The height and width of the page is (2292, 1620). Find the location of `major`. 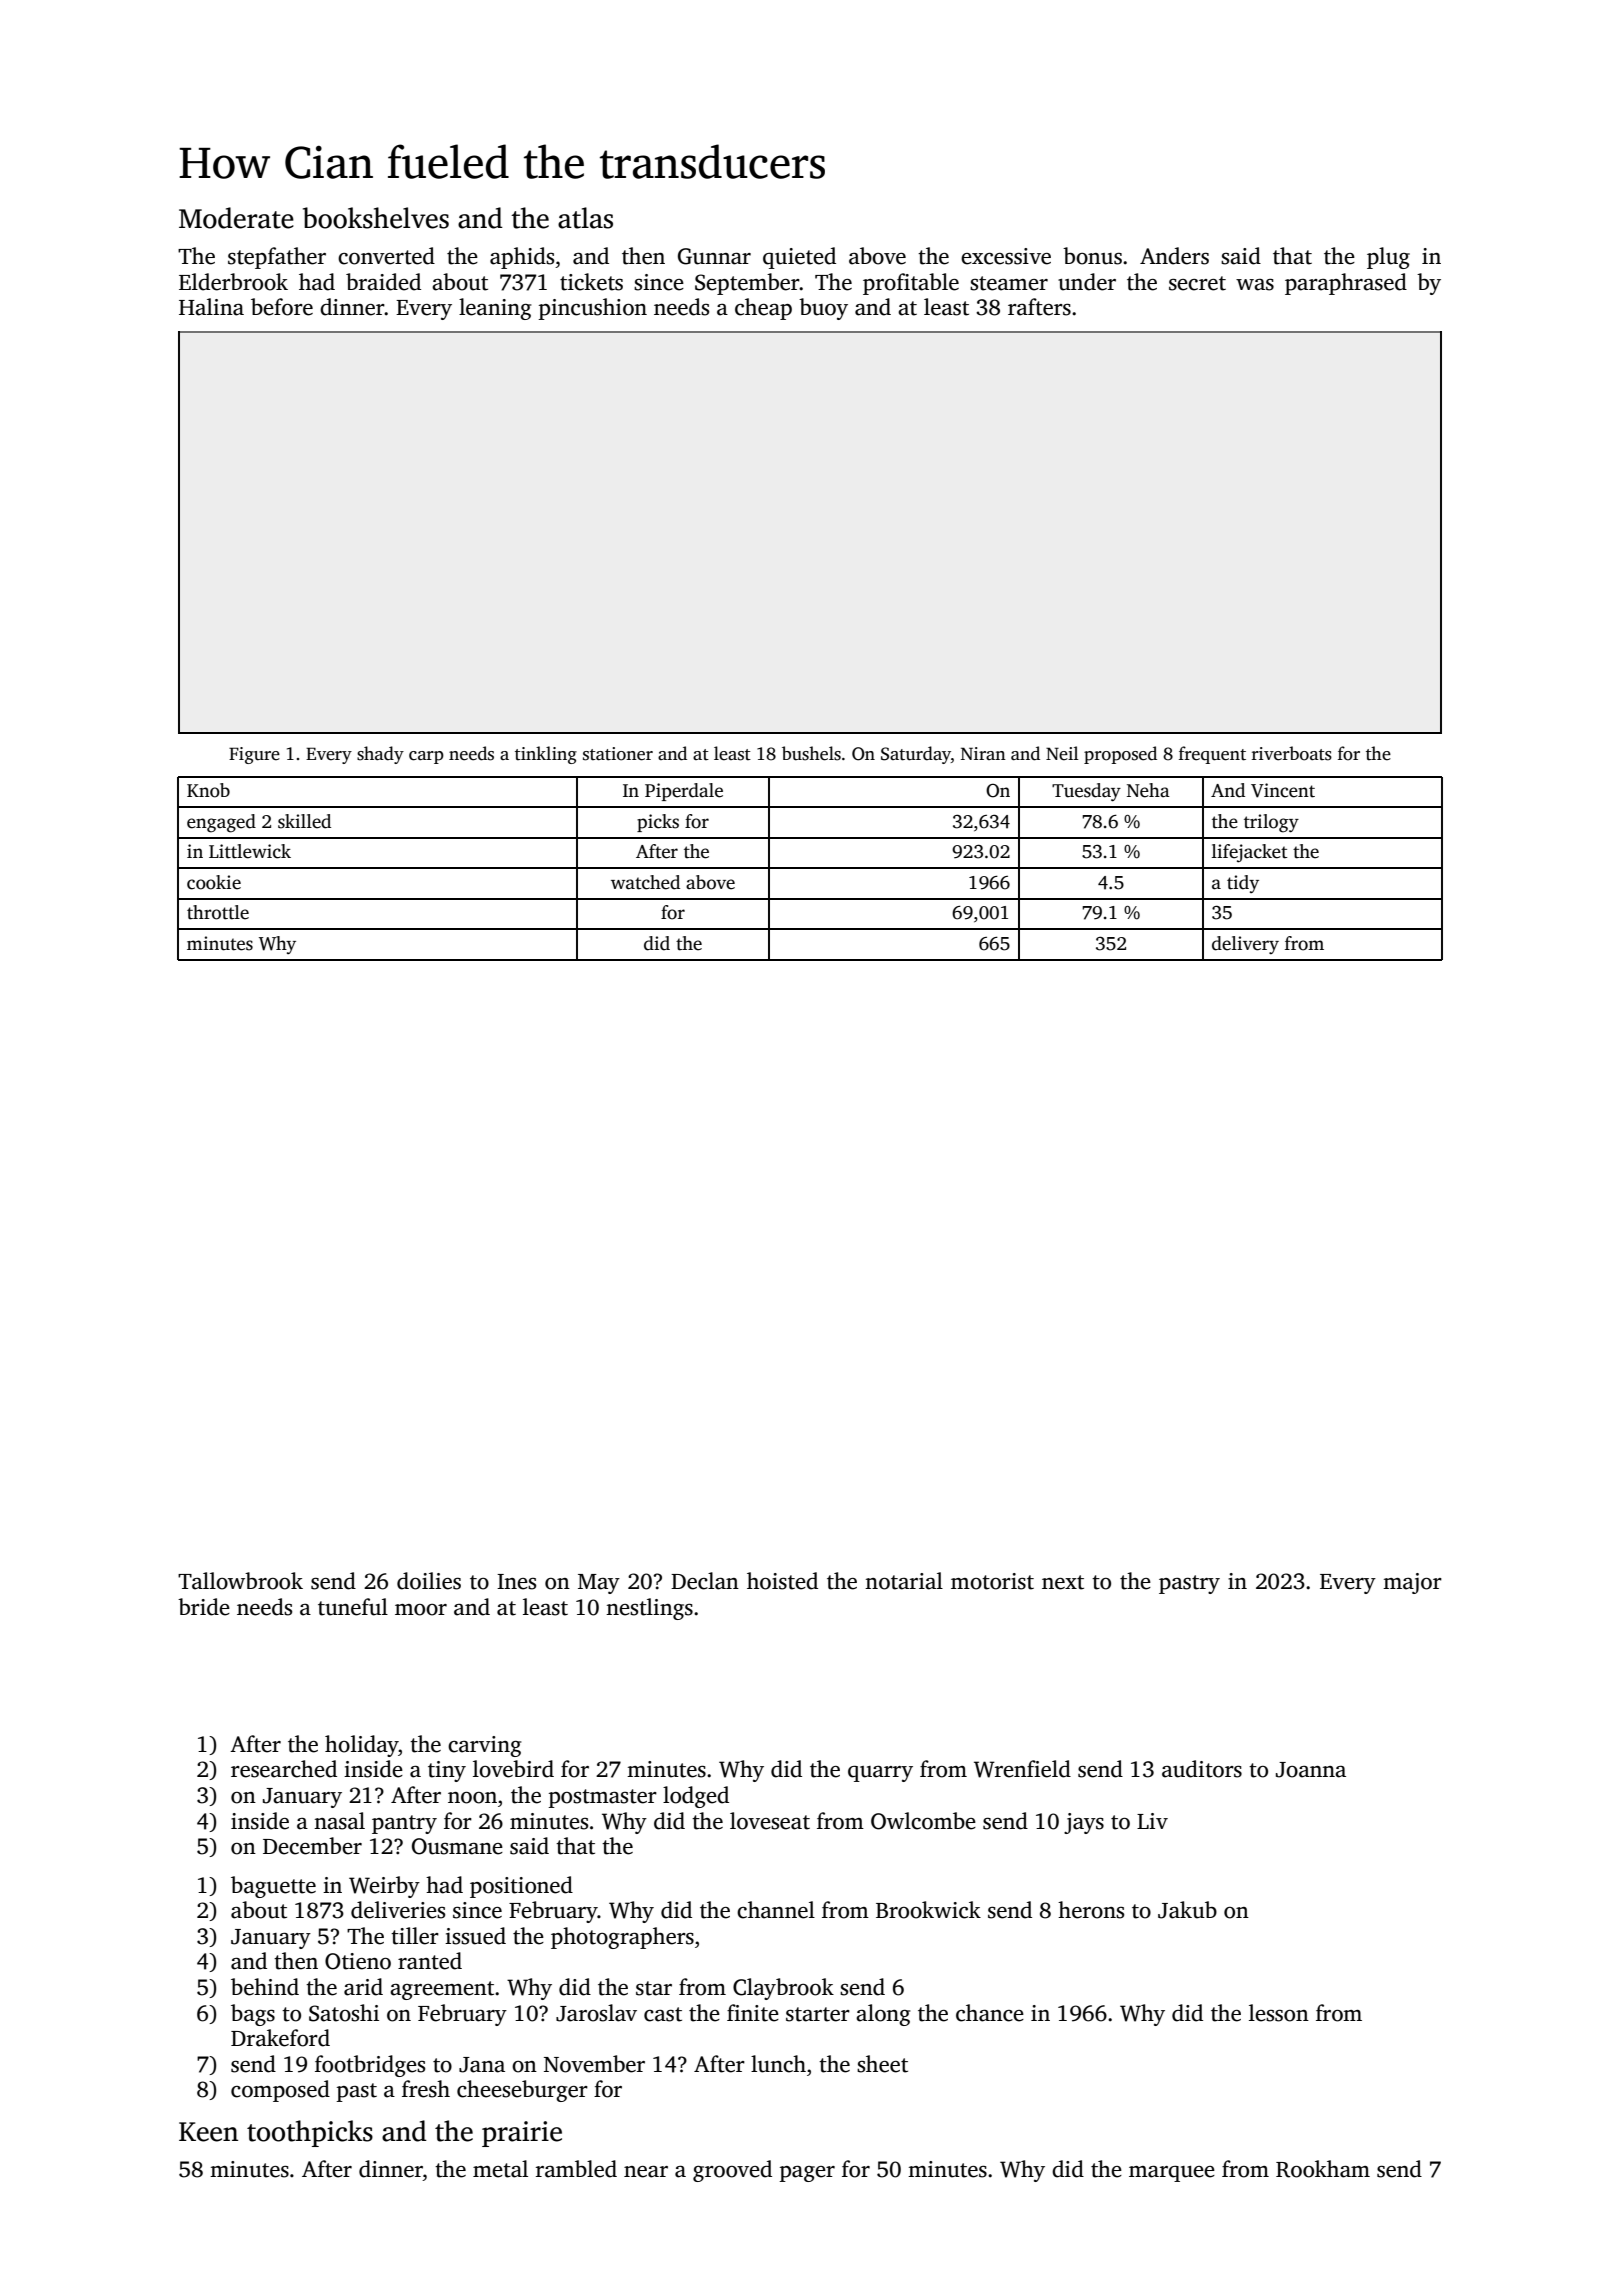

major is located at coordinates (1412, 1583).
